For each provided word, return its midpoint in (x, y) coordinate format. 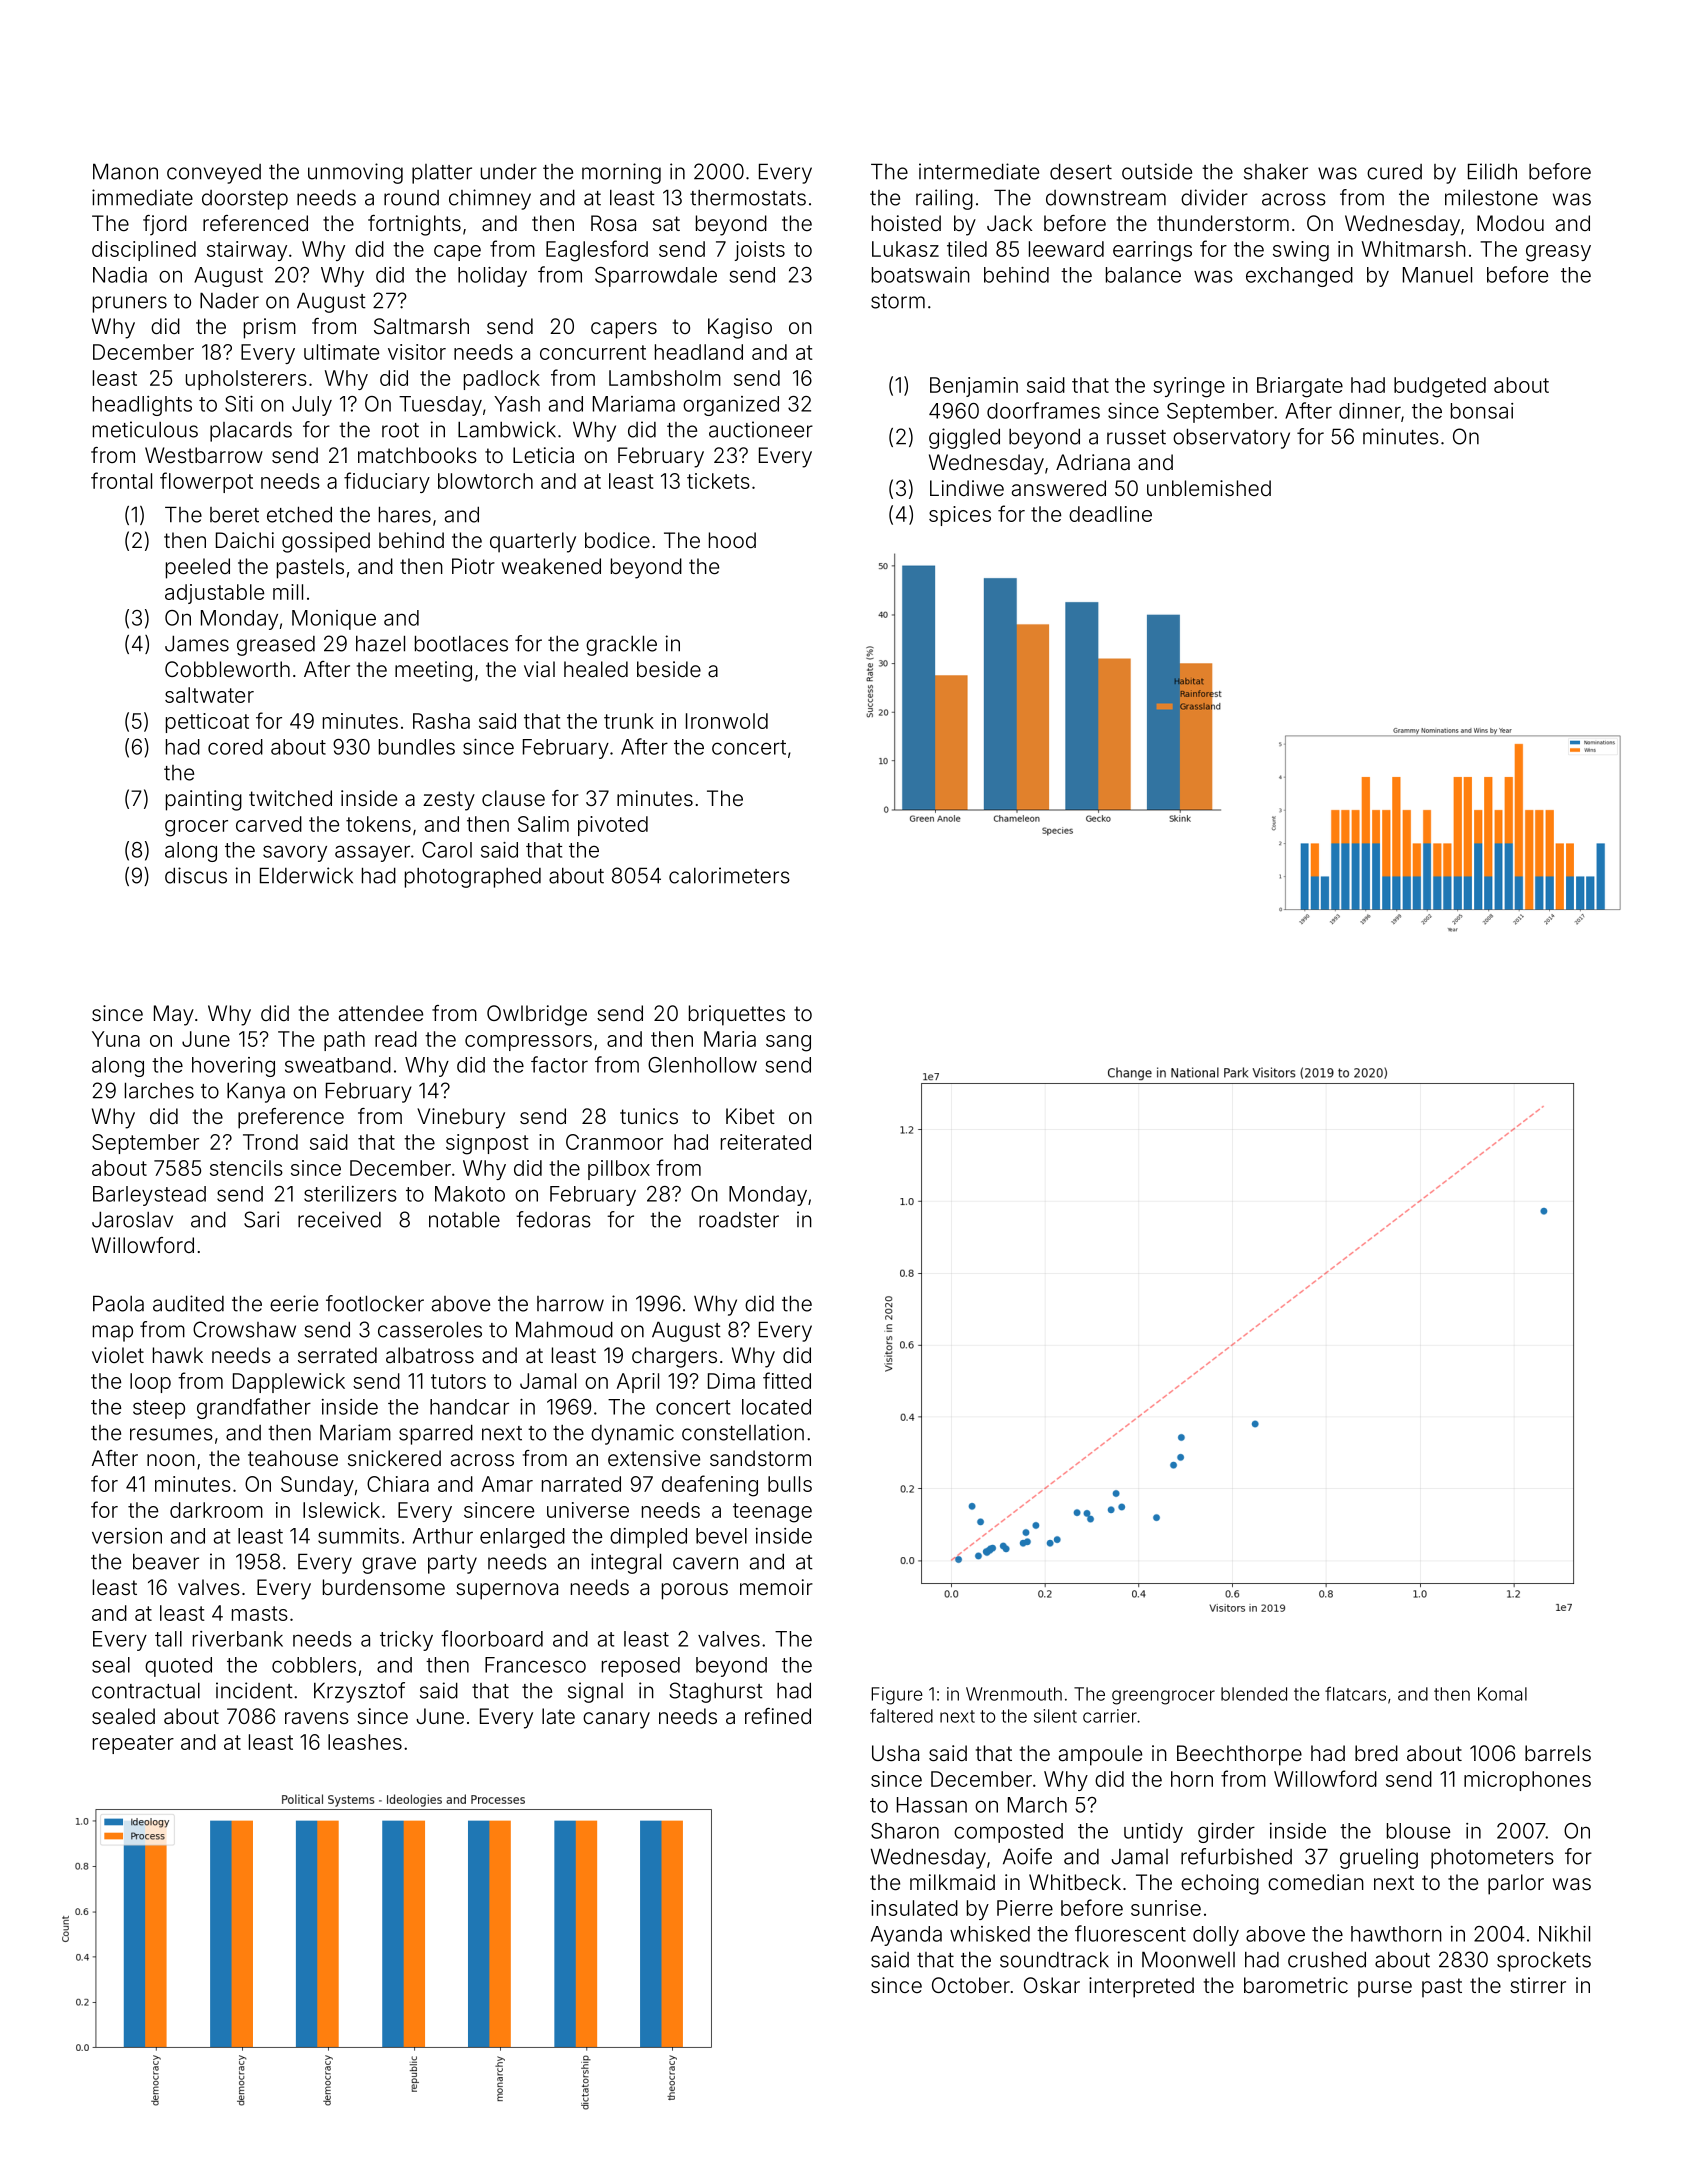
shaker (1276, 172)
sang (788, 1043)
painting (204, 800)
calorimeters (729, 875)
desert (1081, 171)
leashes (365, 1742)
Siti (239, 404)
